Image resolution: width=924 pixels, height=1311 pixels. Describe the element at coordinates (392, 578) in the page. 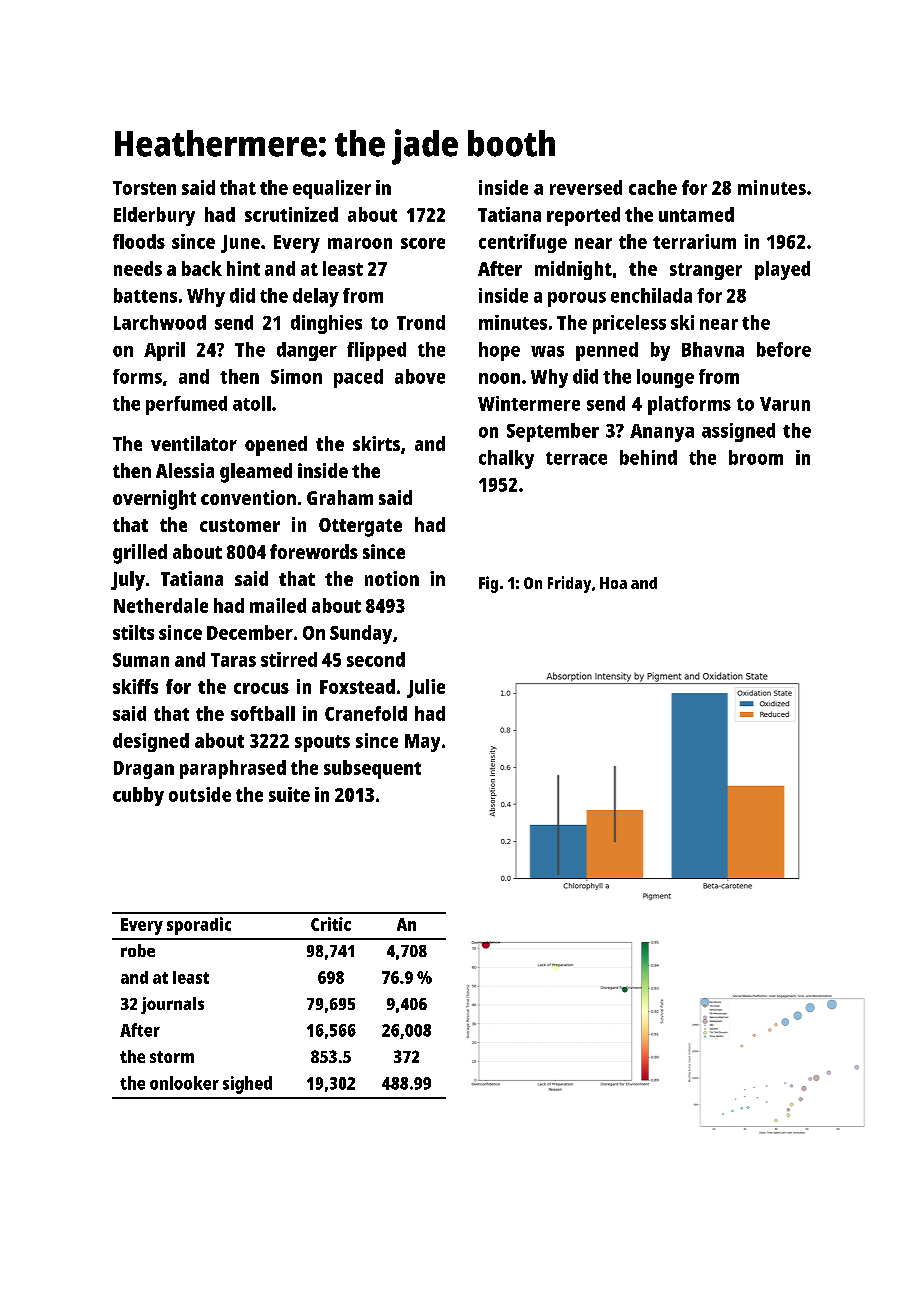

I see `notion` at that location.
